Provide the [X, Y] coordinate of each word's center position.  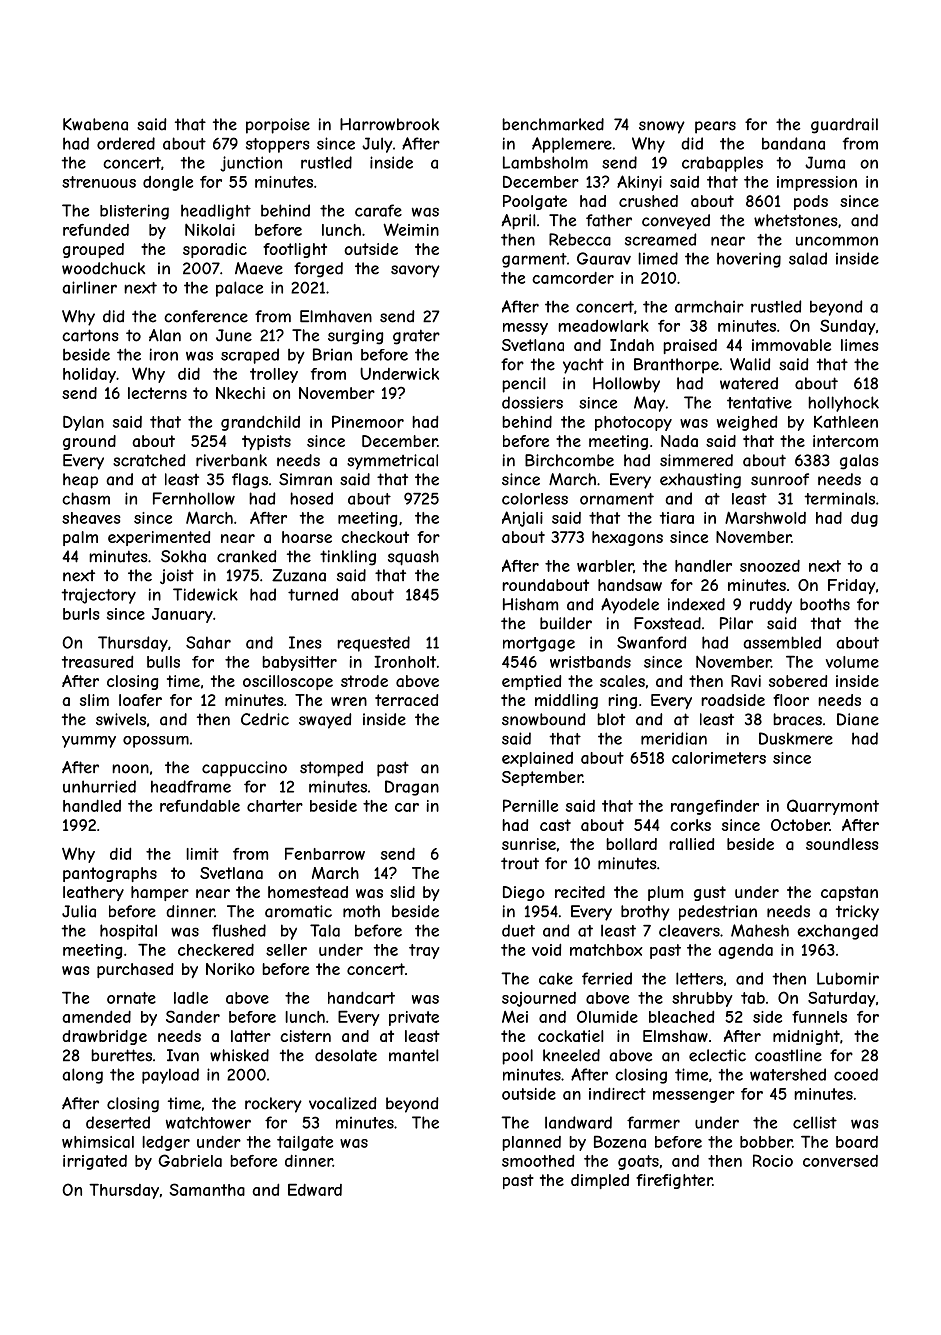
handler [703, 566]
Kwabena [95, 124]
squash [413, 558]
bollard [631, 844]
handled [92, 806]
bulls [163, 662]
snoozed [770, 566]
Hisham [530, 604]
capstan [849, 893]
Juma [825, 162]
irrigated [95, 1162]
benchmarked [553, 124]
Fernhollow [194, 498]
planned [531, 1143]
